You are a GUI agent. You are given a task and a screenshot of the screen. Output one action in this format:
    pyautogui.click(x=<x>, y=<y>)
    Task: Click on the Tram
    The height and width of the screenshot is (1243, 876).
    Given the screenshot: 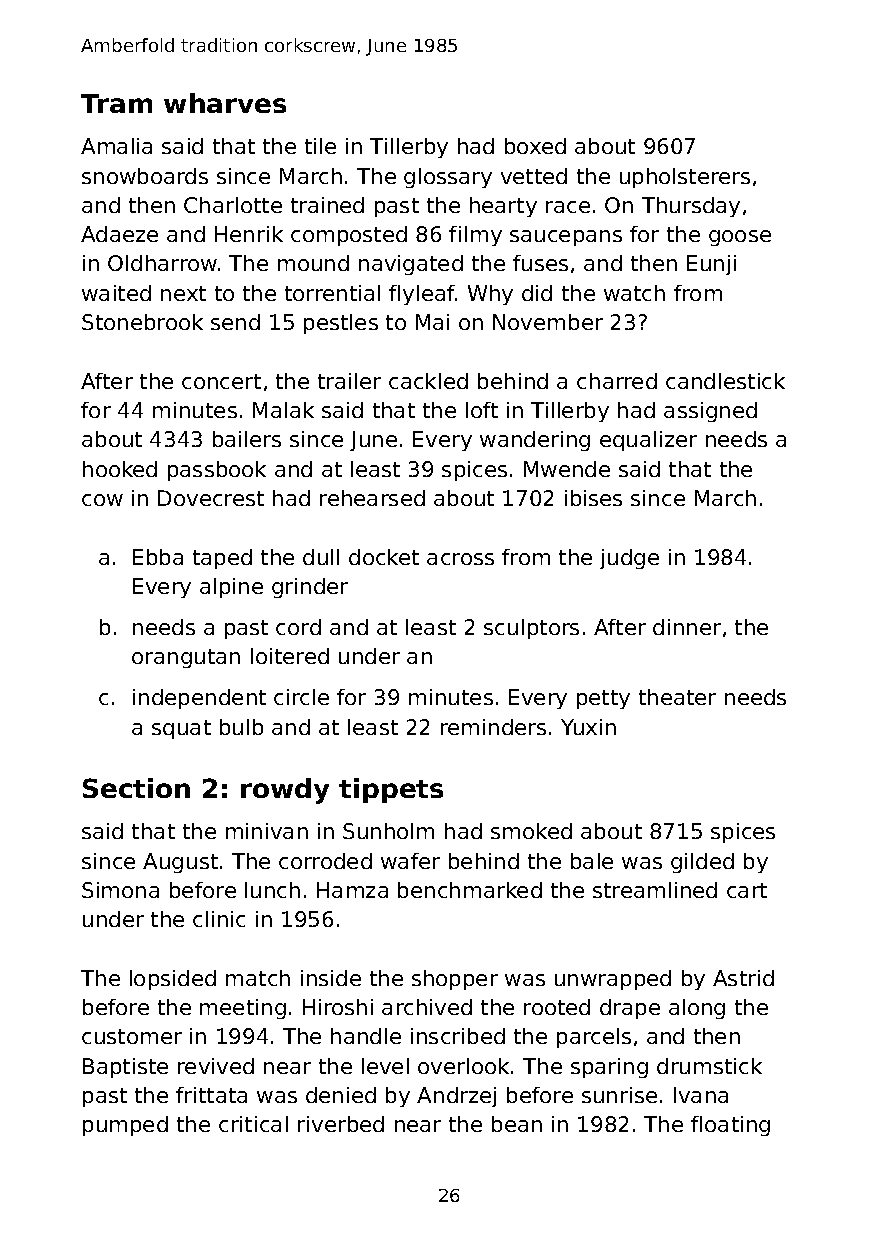 What is the action you would take?
    pyautogui.click(x=116, y=103)
